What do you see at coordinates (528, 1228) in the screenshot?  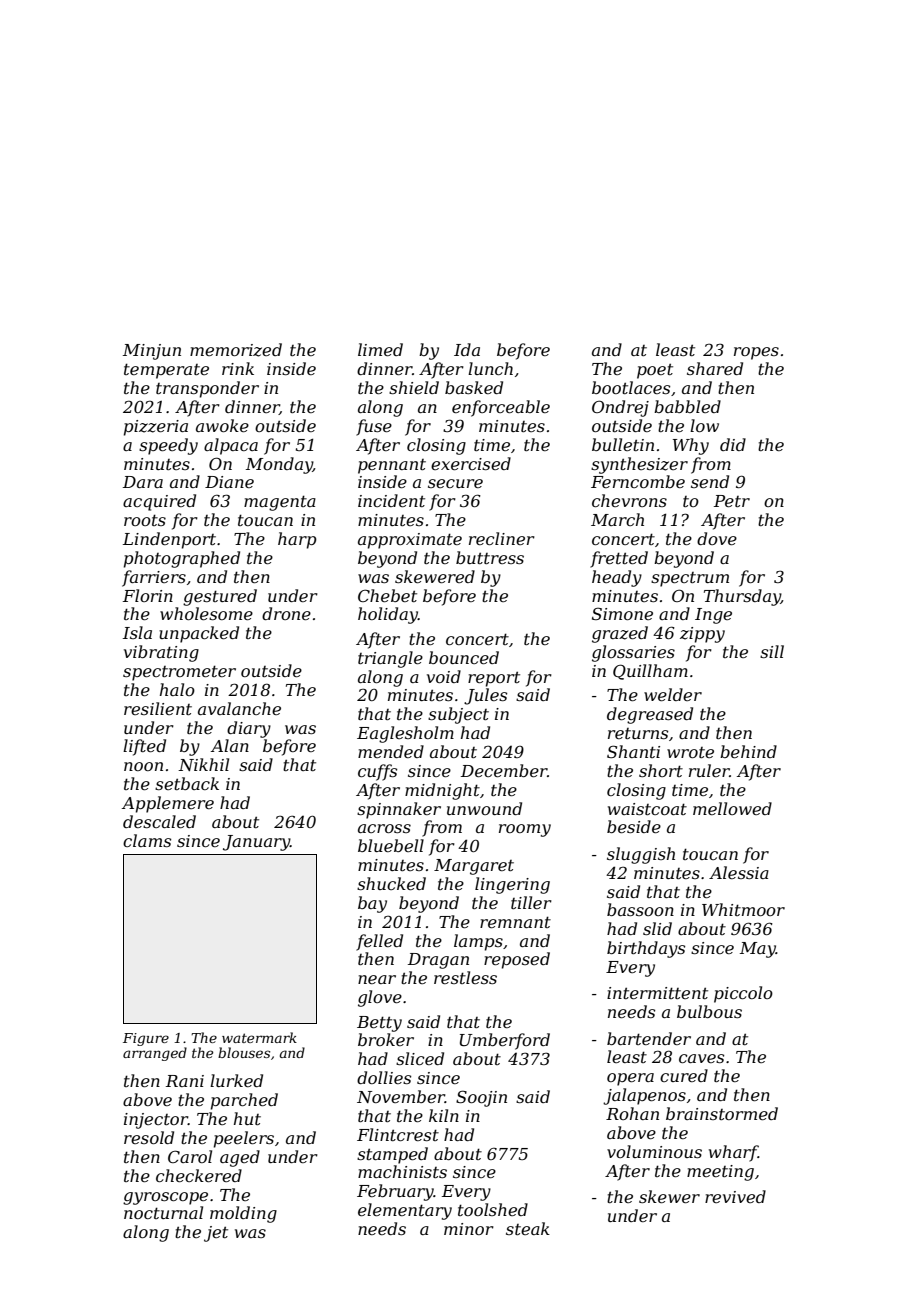 I see `steak` at bounding box center [528, 1228].
